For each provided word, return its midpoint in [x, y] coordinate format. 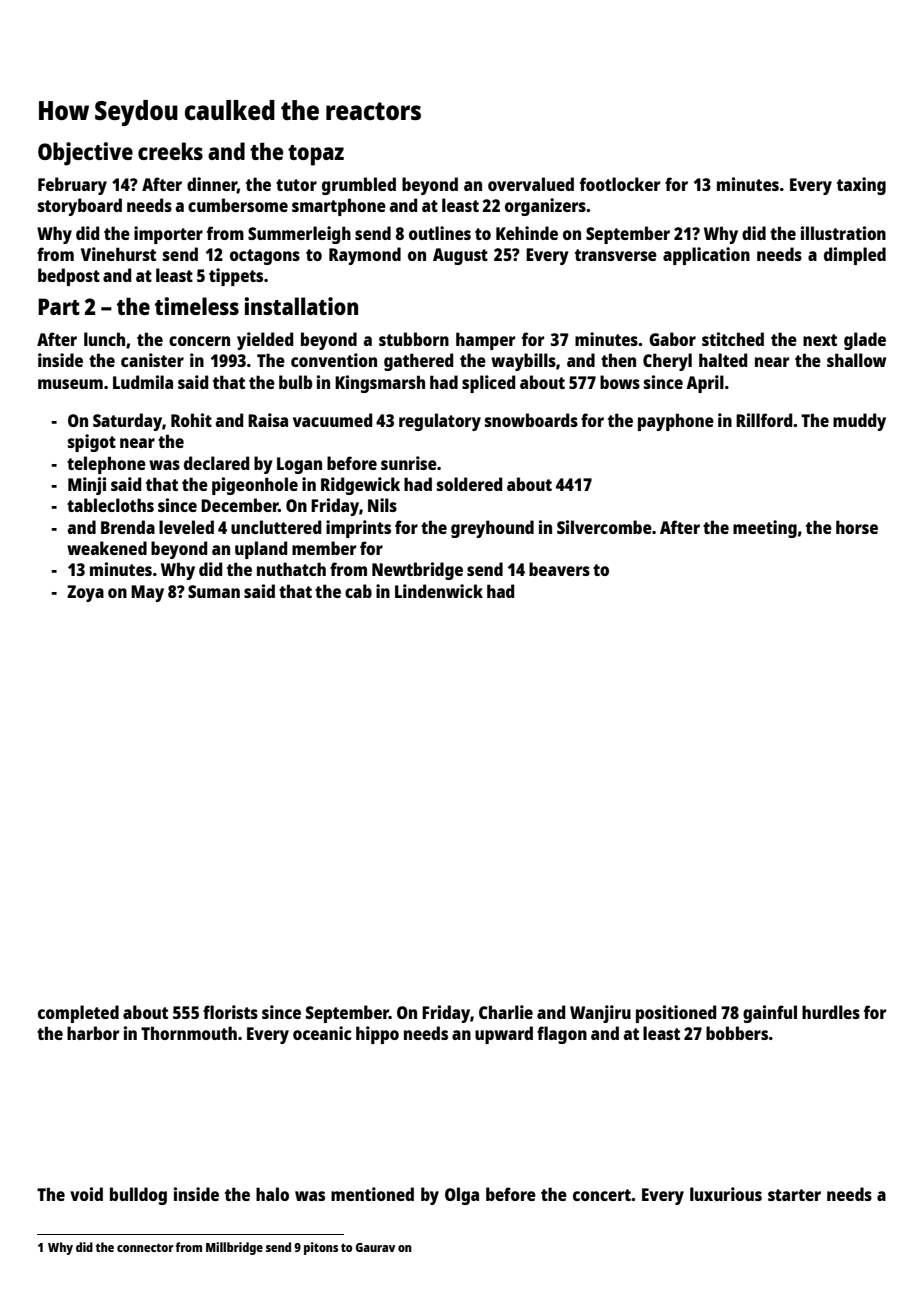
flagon [562, 1035]
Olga [462, 1196]
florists [230, 1012]
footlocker [620, 184]
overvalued [531, 184]
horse [857, 527]
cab [358, 591]
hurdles [831, 1012]
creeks [170, 151]
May [147, 593]
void [86, 1194]
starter [794, 1195]
